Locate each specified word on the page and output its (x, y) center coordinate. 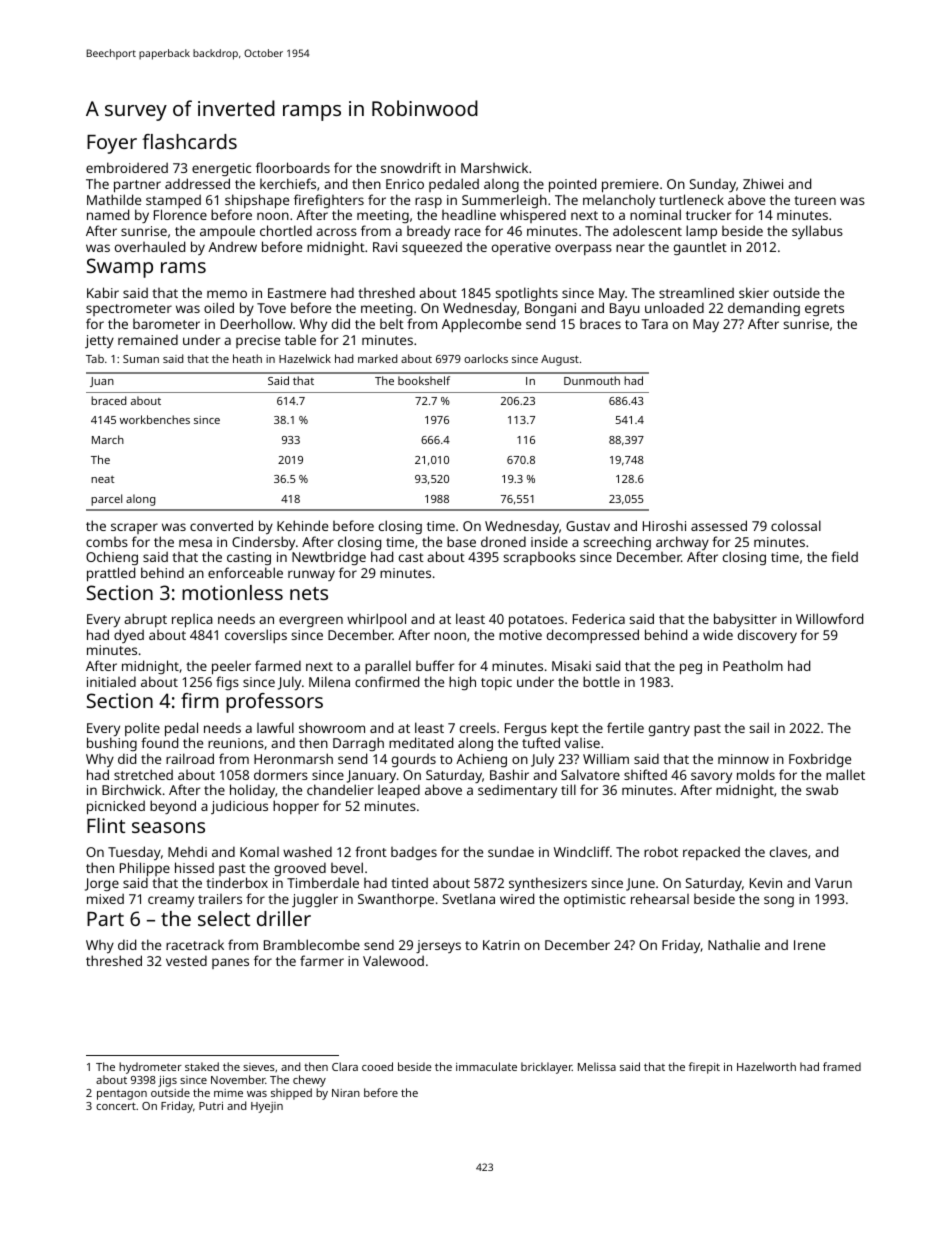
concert (116, 1106)
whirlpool (376, 620)
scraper (134, 528)
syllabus (817, 232)
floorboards (293, 167)
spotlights (526, 294)
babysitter (745, 620)
